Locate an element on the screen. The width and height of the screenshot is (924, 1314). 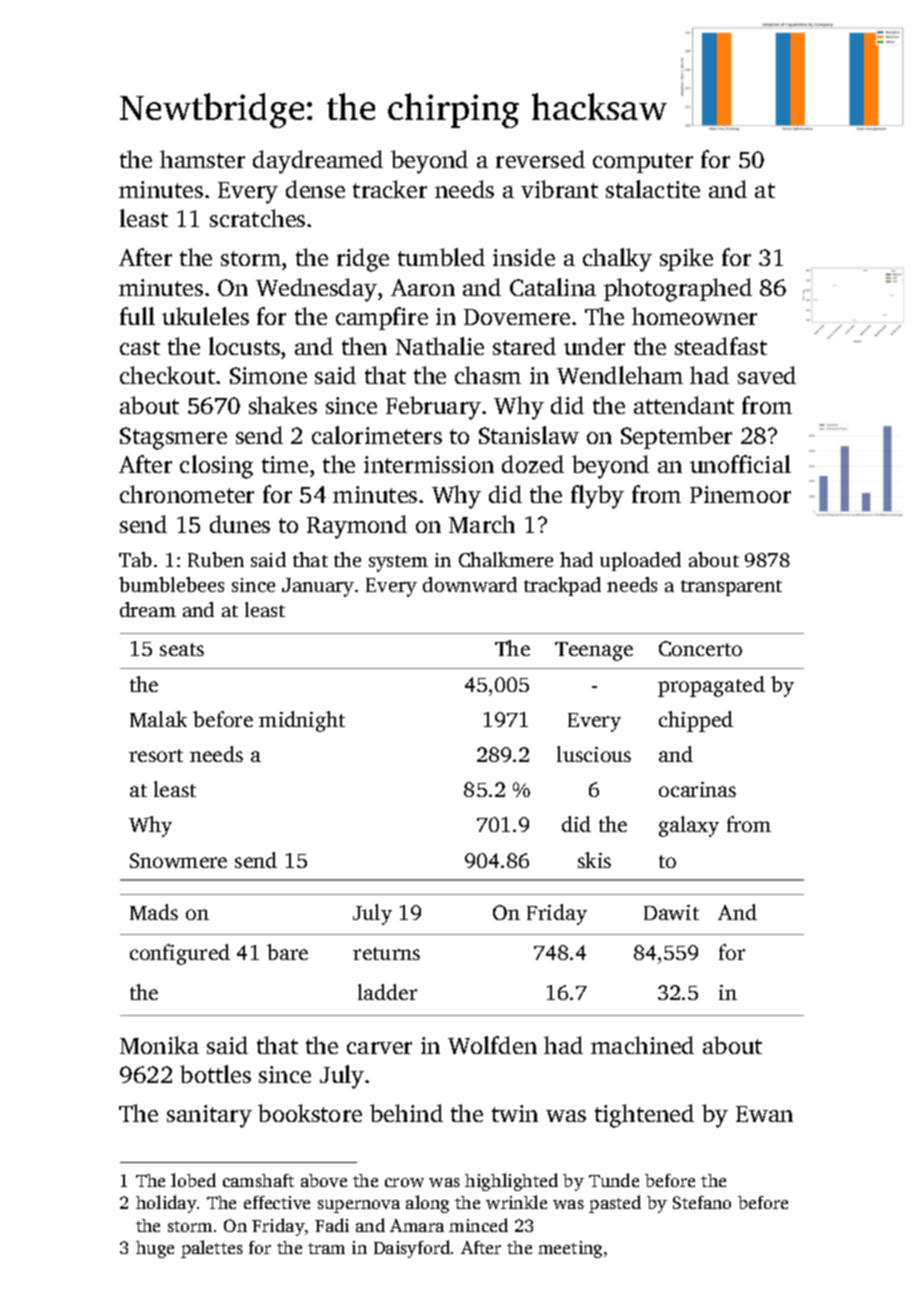
hamster is located at coordinates (202, 159).
